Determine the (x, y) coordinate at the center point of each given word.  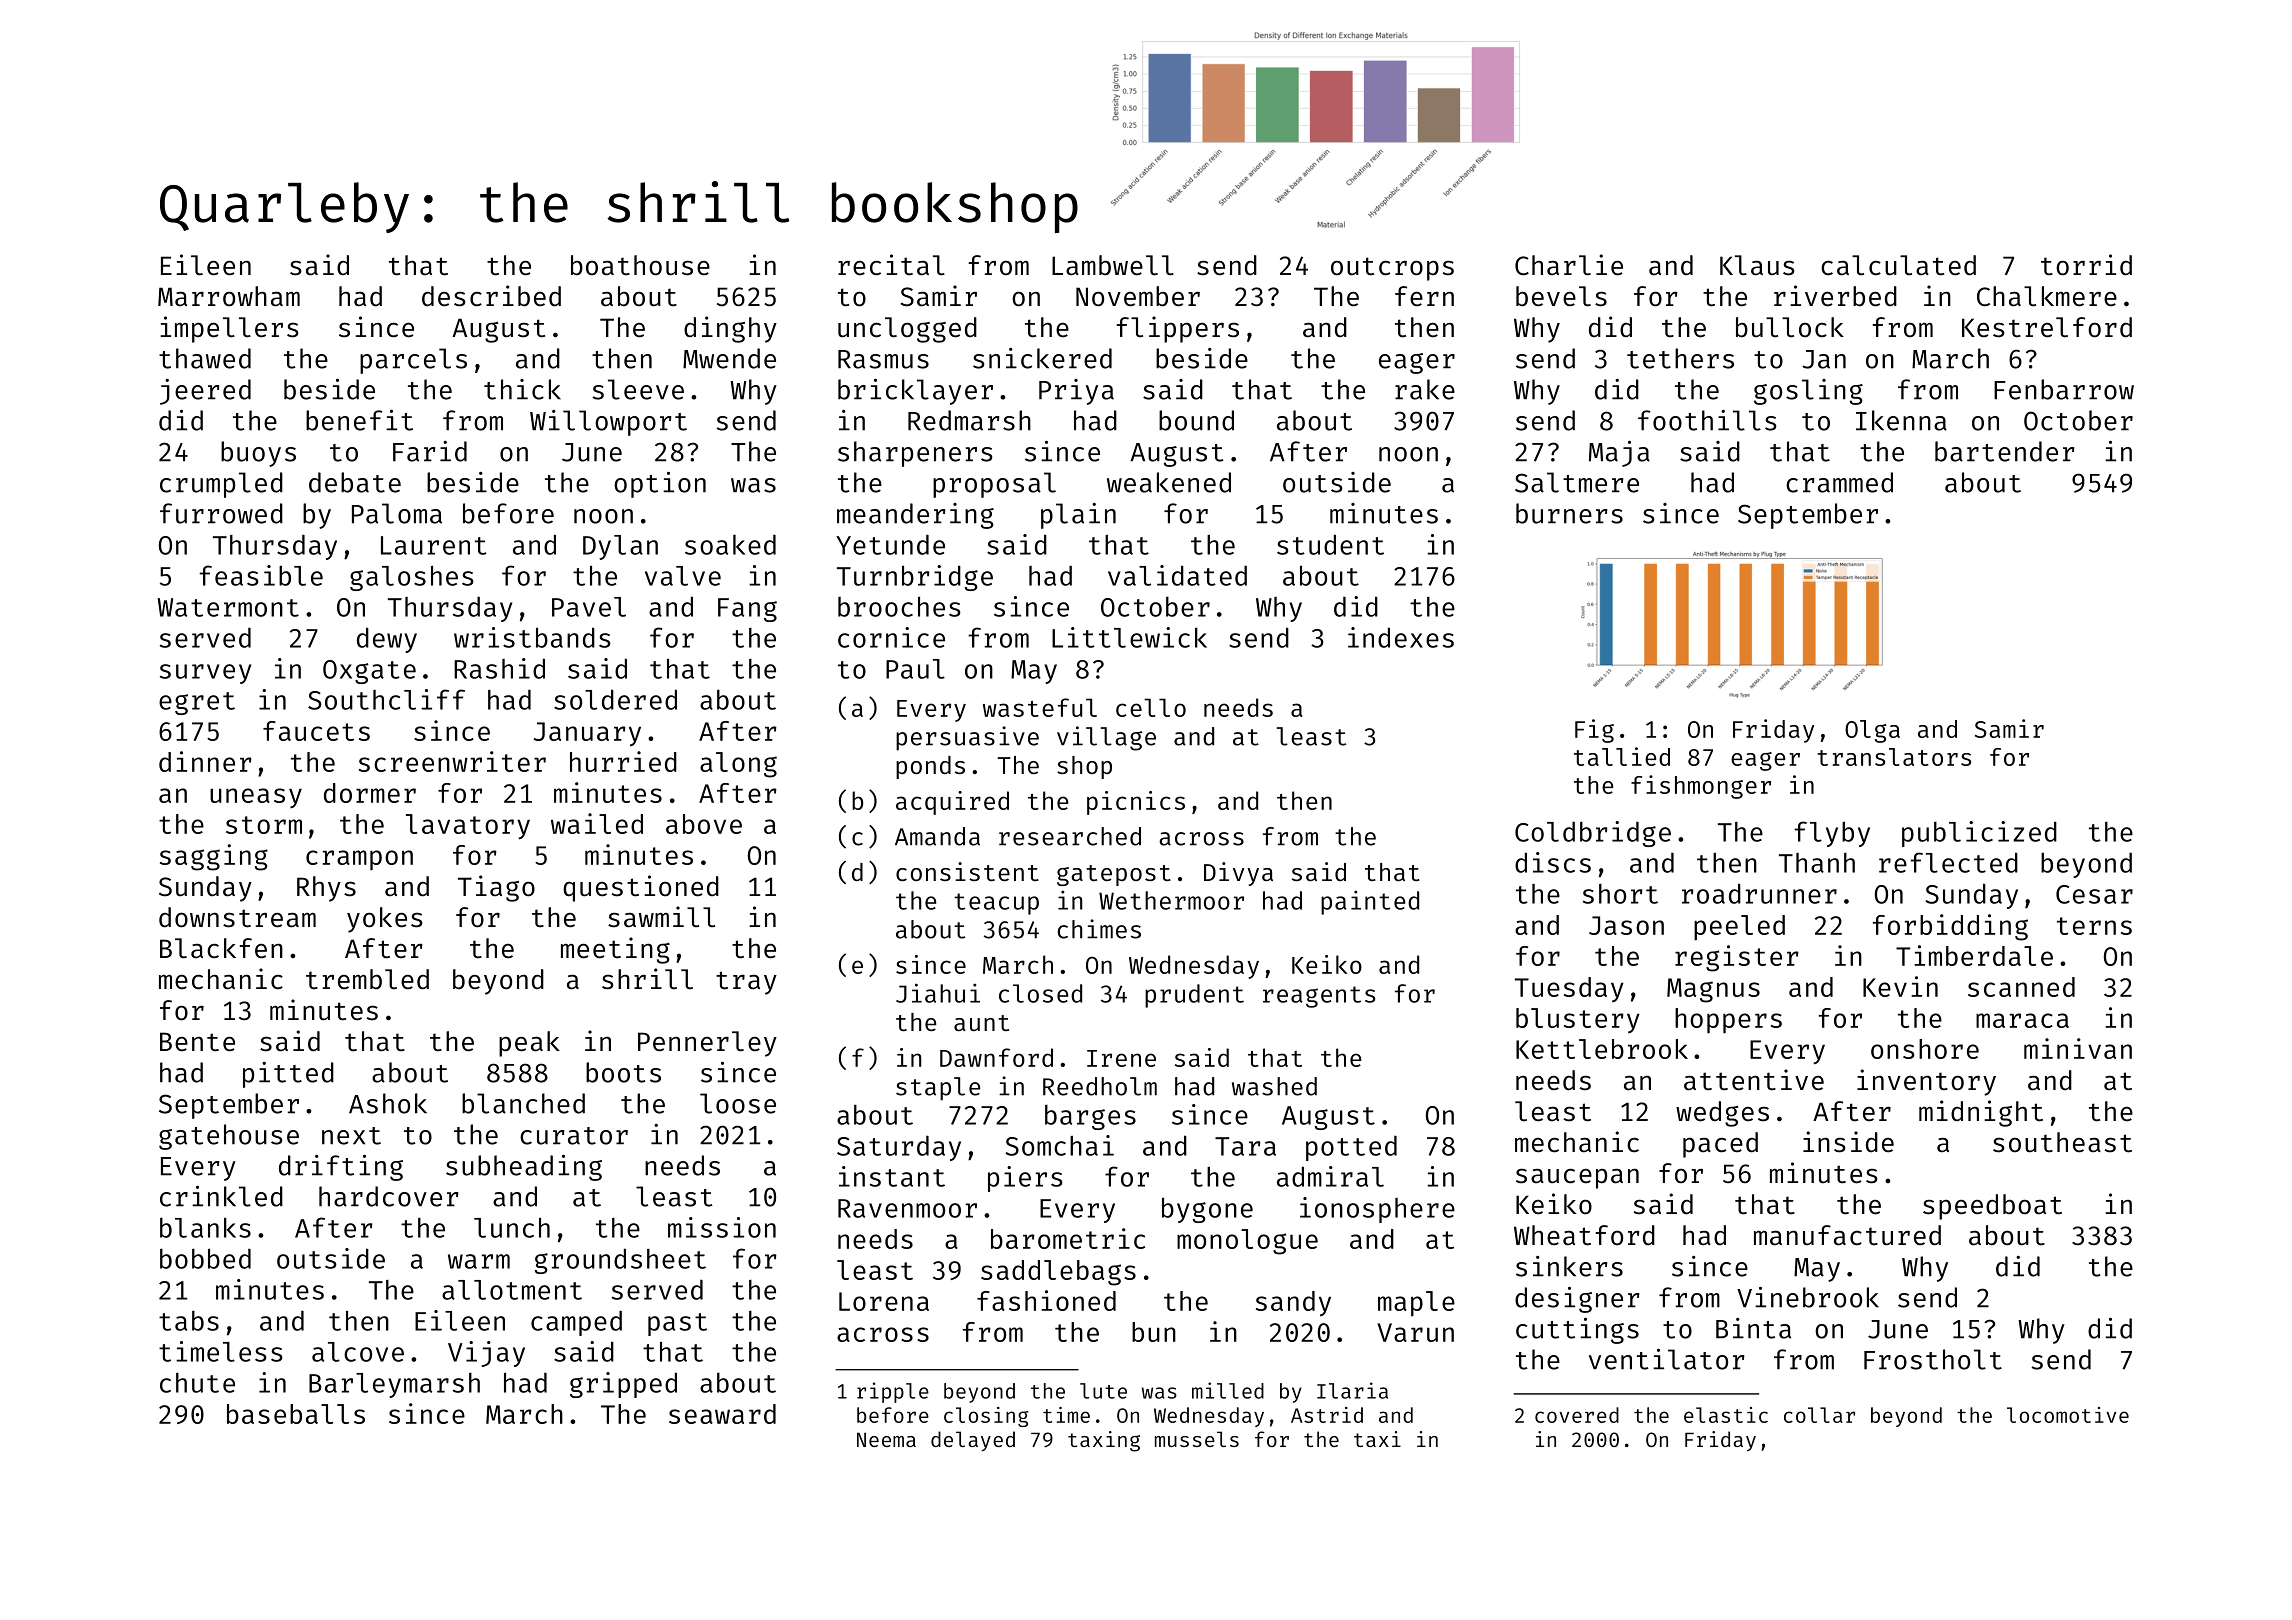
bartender (2004, 451)
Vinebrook (1808, 1297)
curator (574, 1136)
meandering (915, 516)
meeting (615, 950)
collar (1819, 1415)
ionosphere (1377, 1210)
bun (1154, 1332)
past (677, 1324)
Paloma (397, 513)
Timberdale (1974, 955)
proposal (994, 485)
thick (522, 389)
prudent (1194, 996)
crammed (1839, 482)
